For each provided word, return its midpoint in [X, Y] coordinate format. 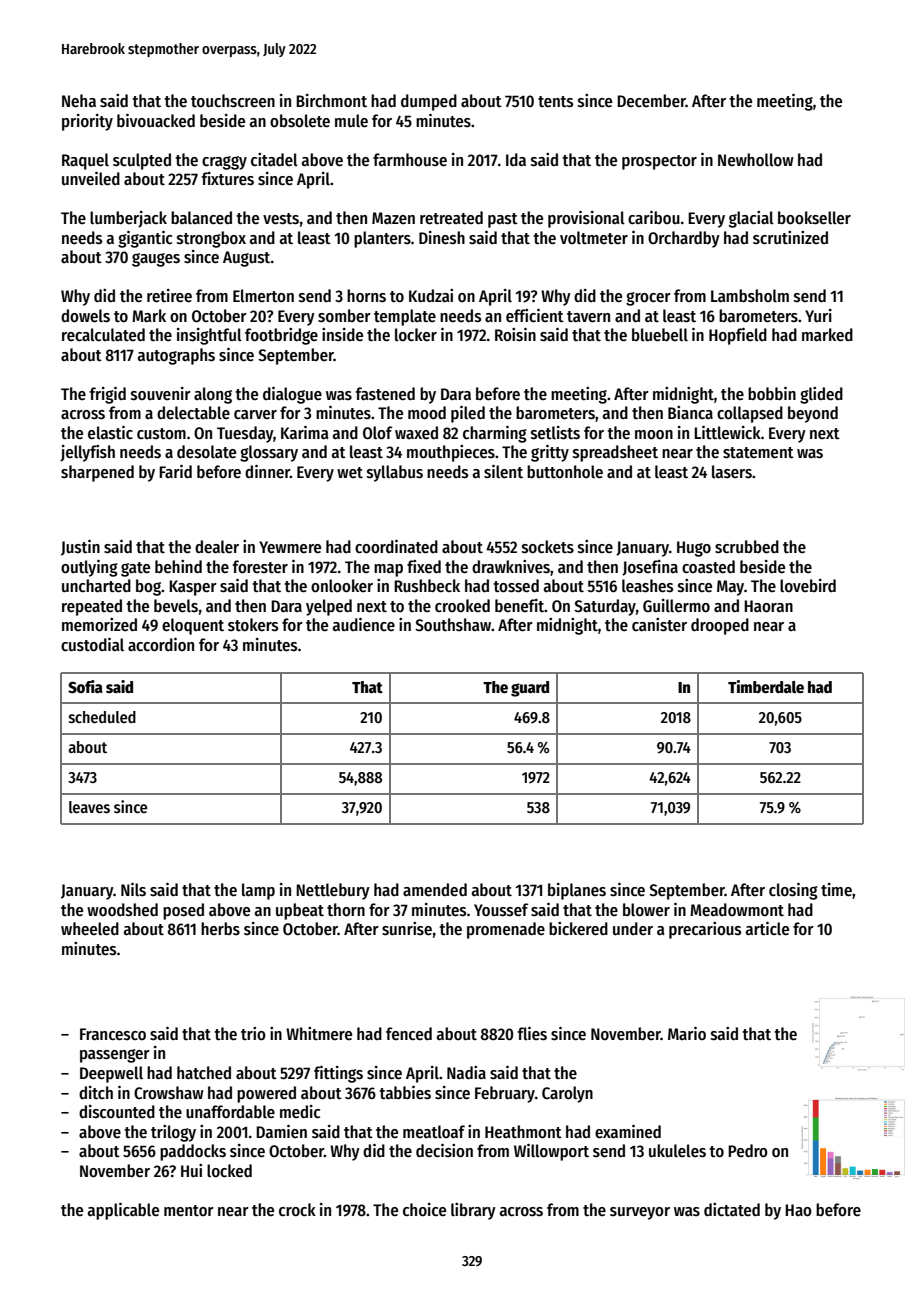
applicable [123, 1211]
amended [435, 890]
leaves [89, 807]
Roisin [515, 335]
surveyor [640, 1213]
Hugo [694, 549]
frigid [107, 395]
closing [793, 891]
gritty [550, 453]
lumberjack [128, 219]
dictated [732, 1210]
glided [821, 395]
